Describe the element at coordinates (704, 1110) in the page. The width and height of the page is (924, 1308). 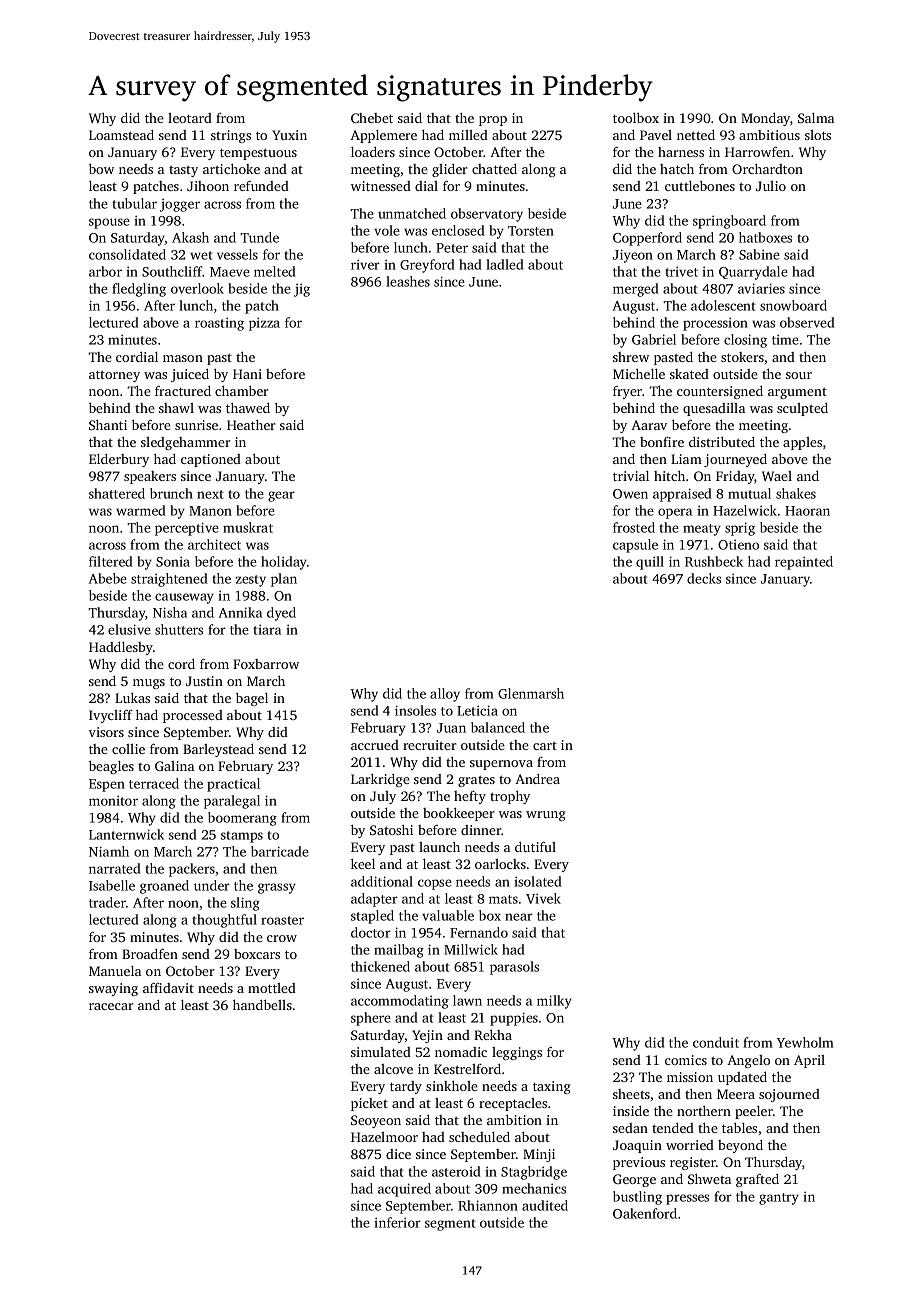
I see `northern` at that location.
